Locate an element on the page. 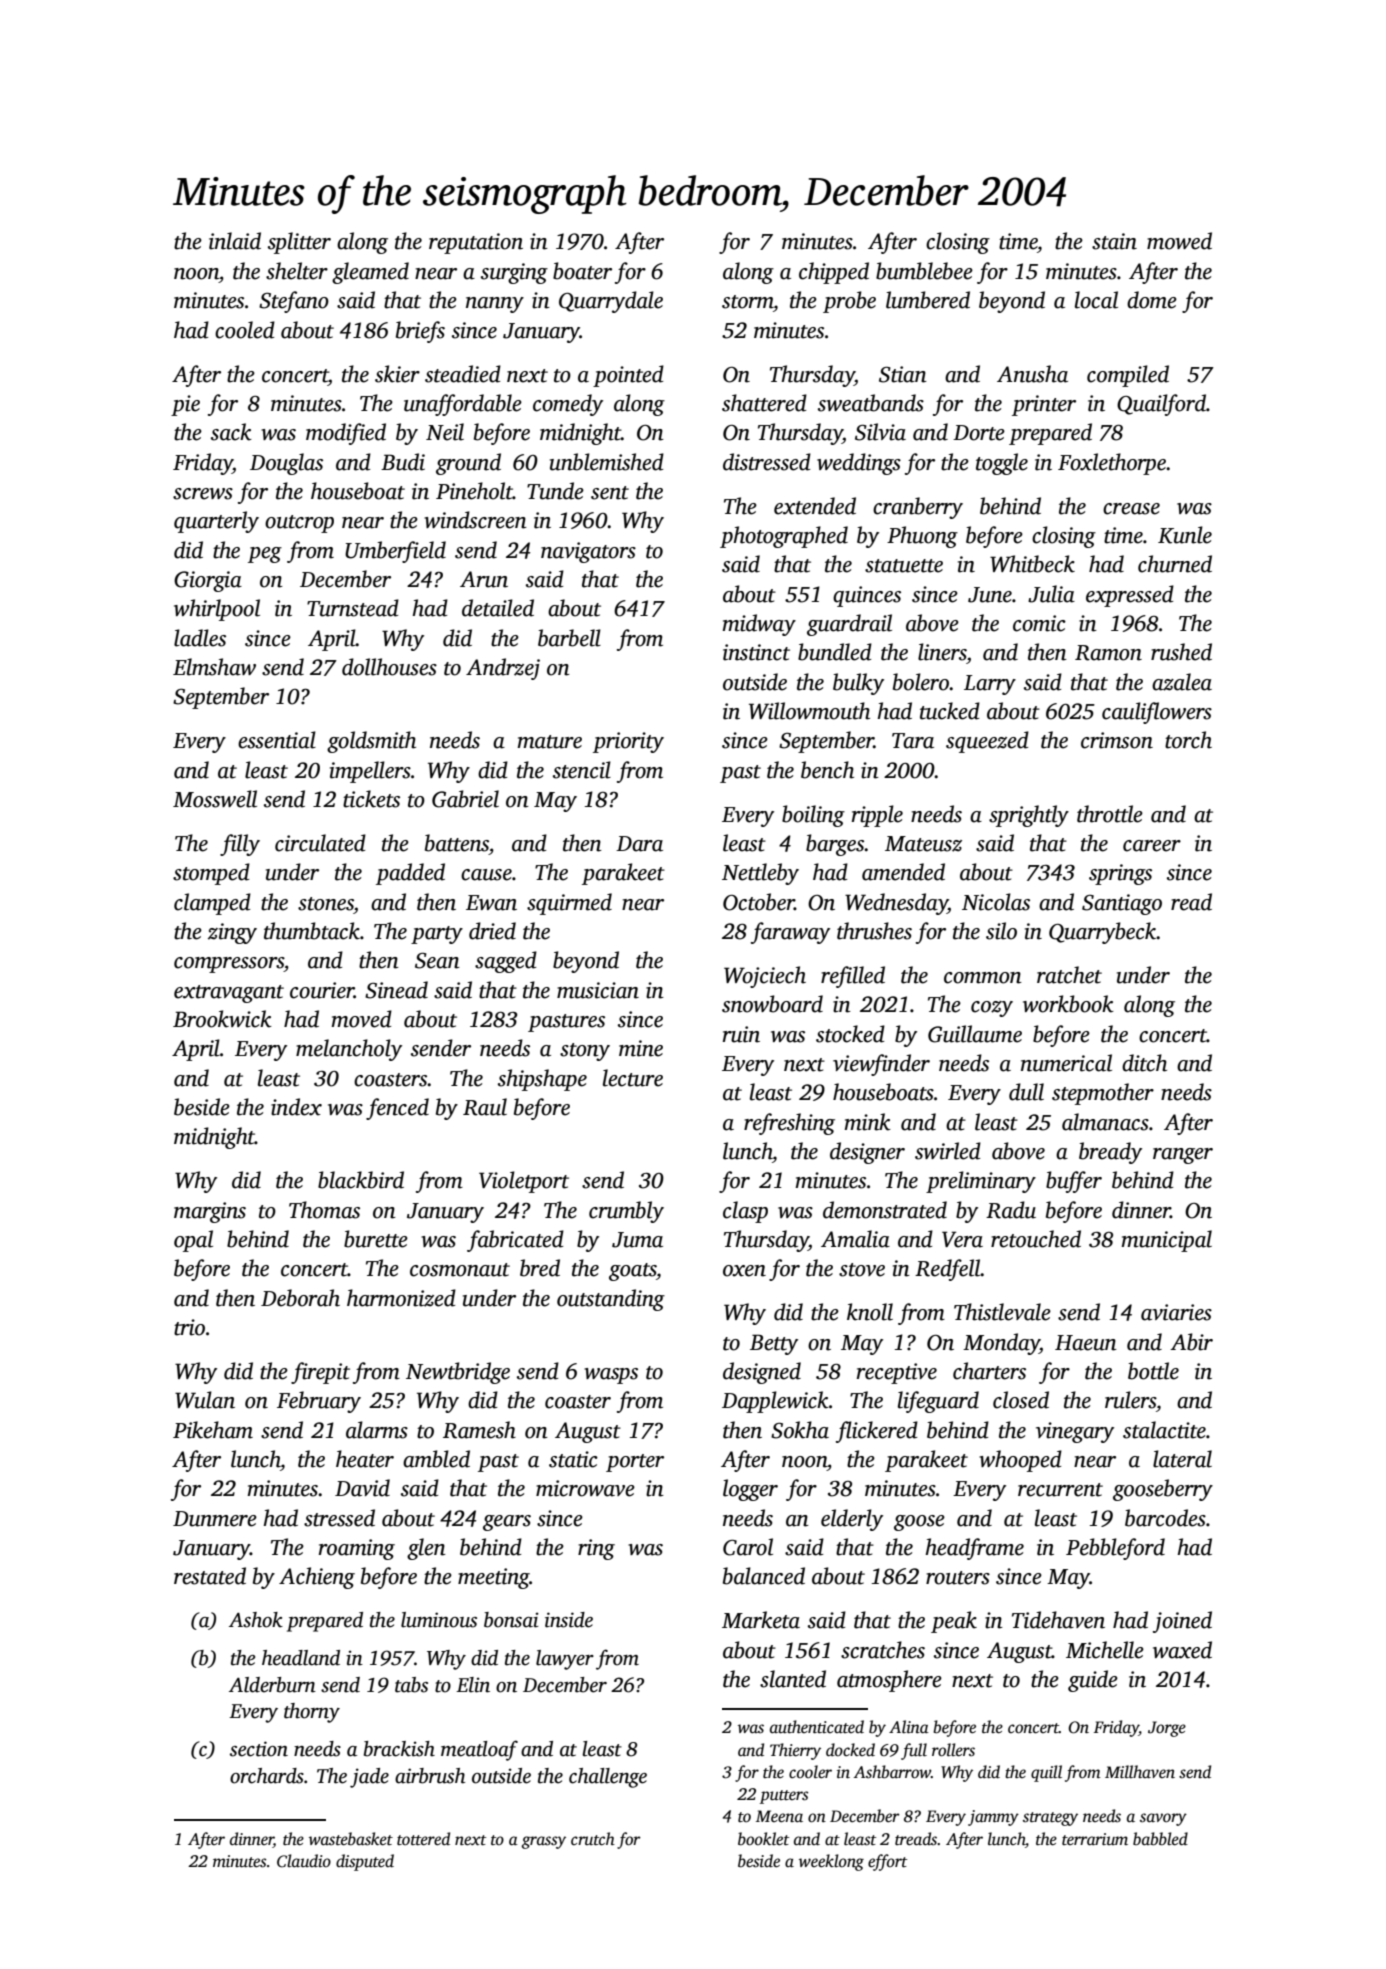  Claudio is located at coordinates (304, 1861).
